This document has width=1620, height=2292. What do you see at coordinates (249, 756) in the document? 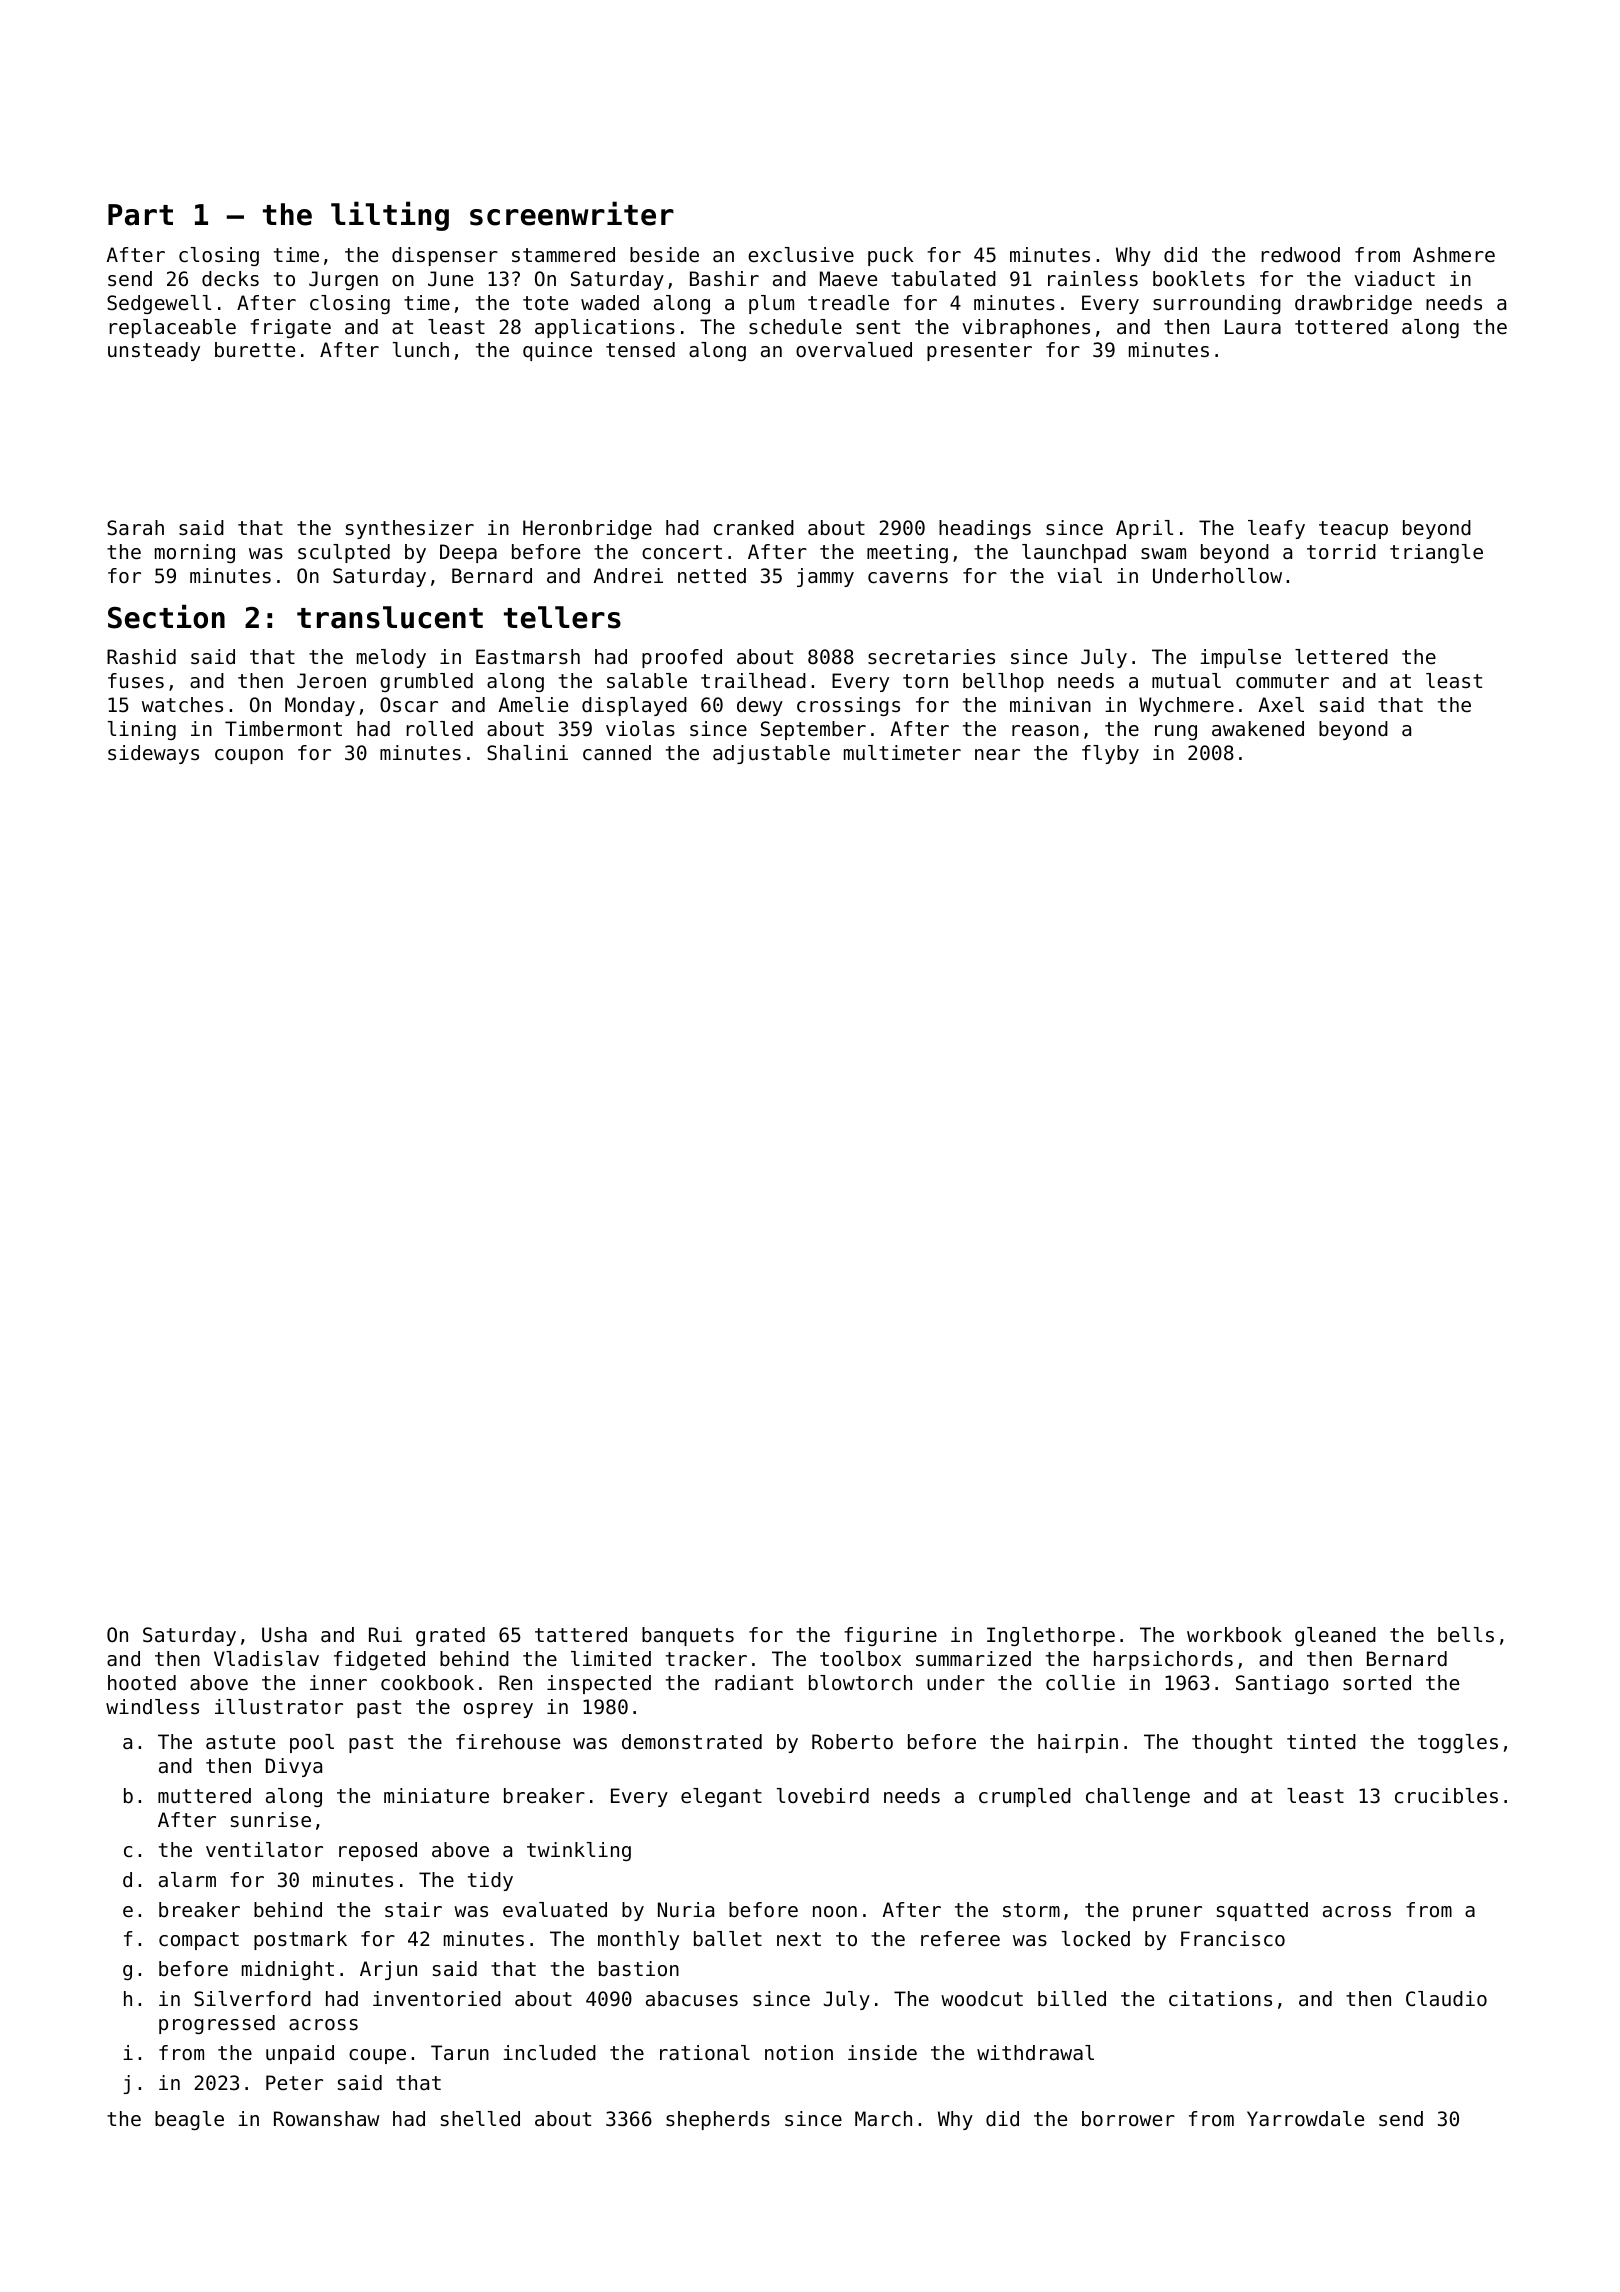
I see `coupon` at bounding box center [249, 756].
